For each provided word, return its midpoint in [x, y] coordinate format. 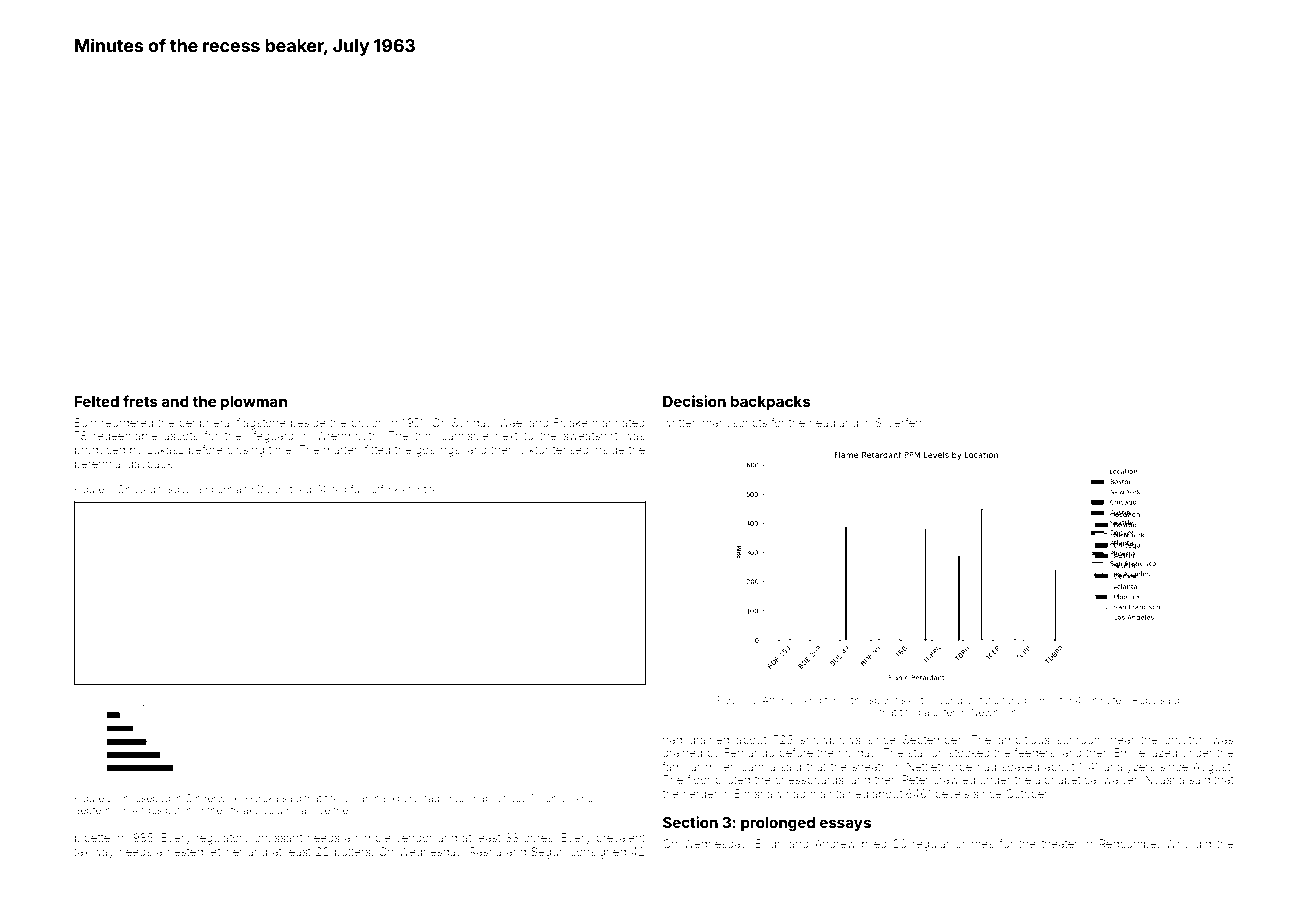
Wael [512, 422]
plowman [254, 403]
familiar [681, 766]
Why [1177, 845]
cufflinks [385, 489]
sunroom [1080, 740]
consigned [598, 853]
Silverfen [899, 422]
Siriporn [215, 490]
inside [608, 449]
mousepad [145, 799]
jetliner [225, 852]
